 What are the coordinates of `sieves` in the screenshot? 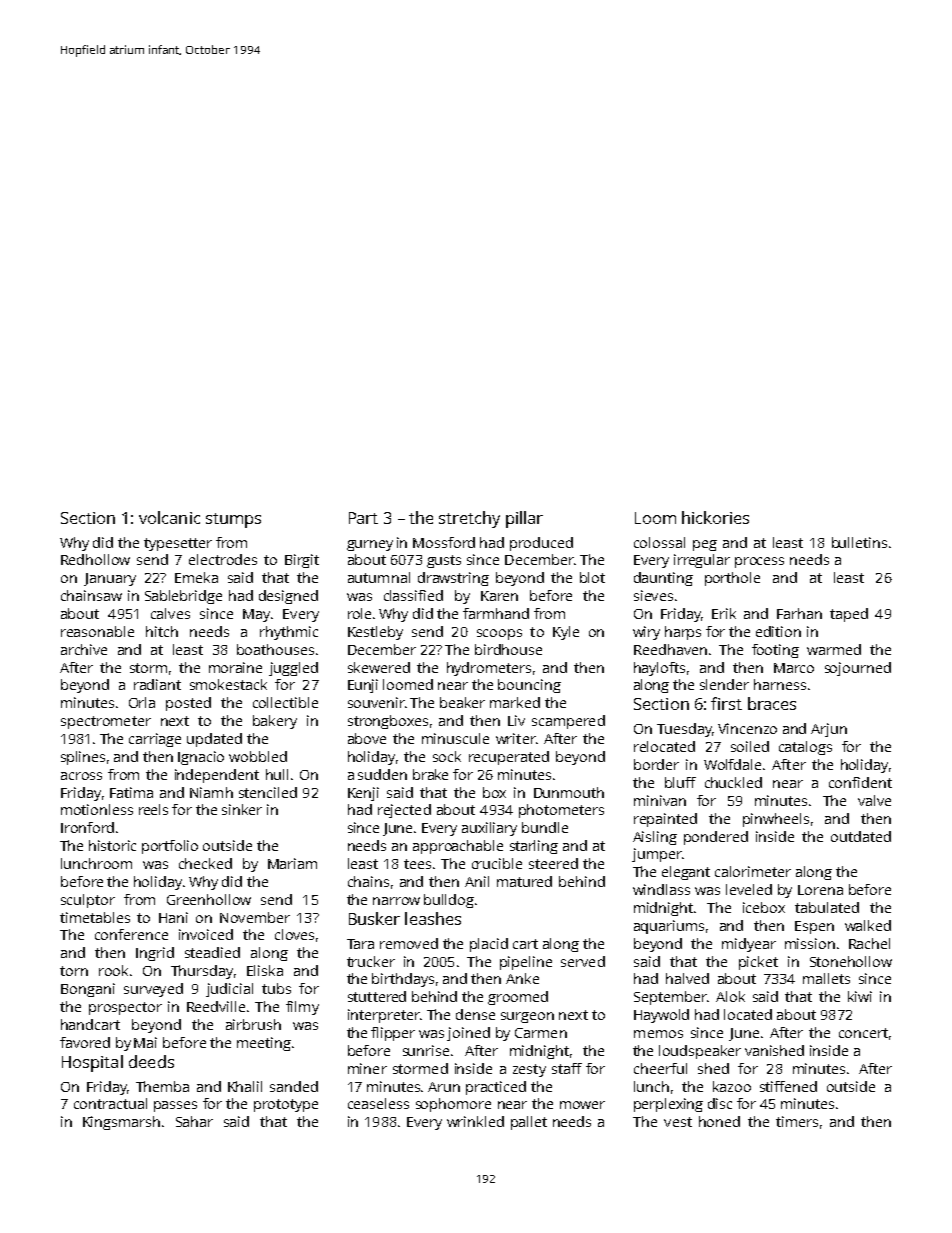 It's located at (653, 595).
